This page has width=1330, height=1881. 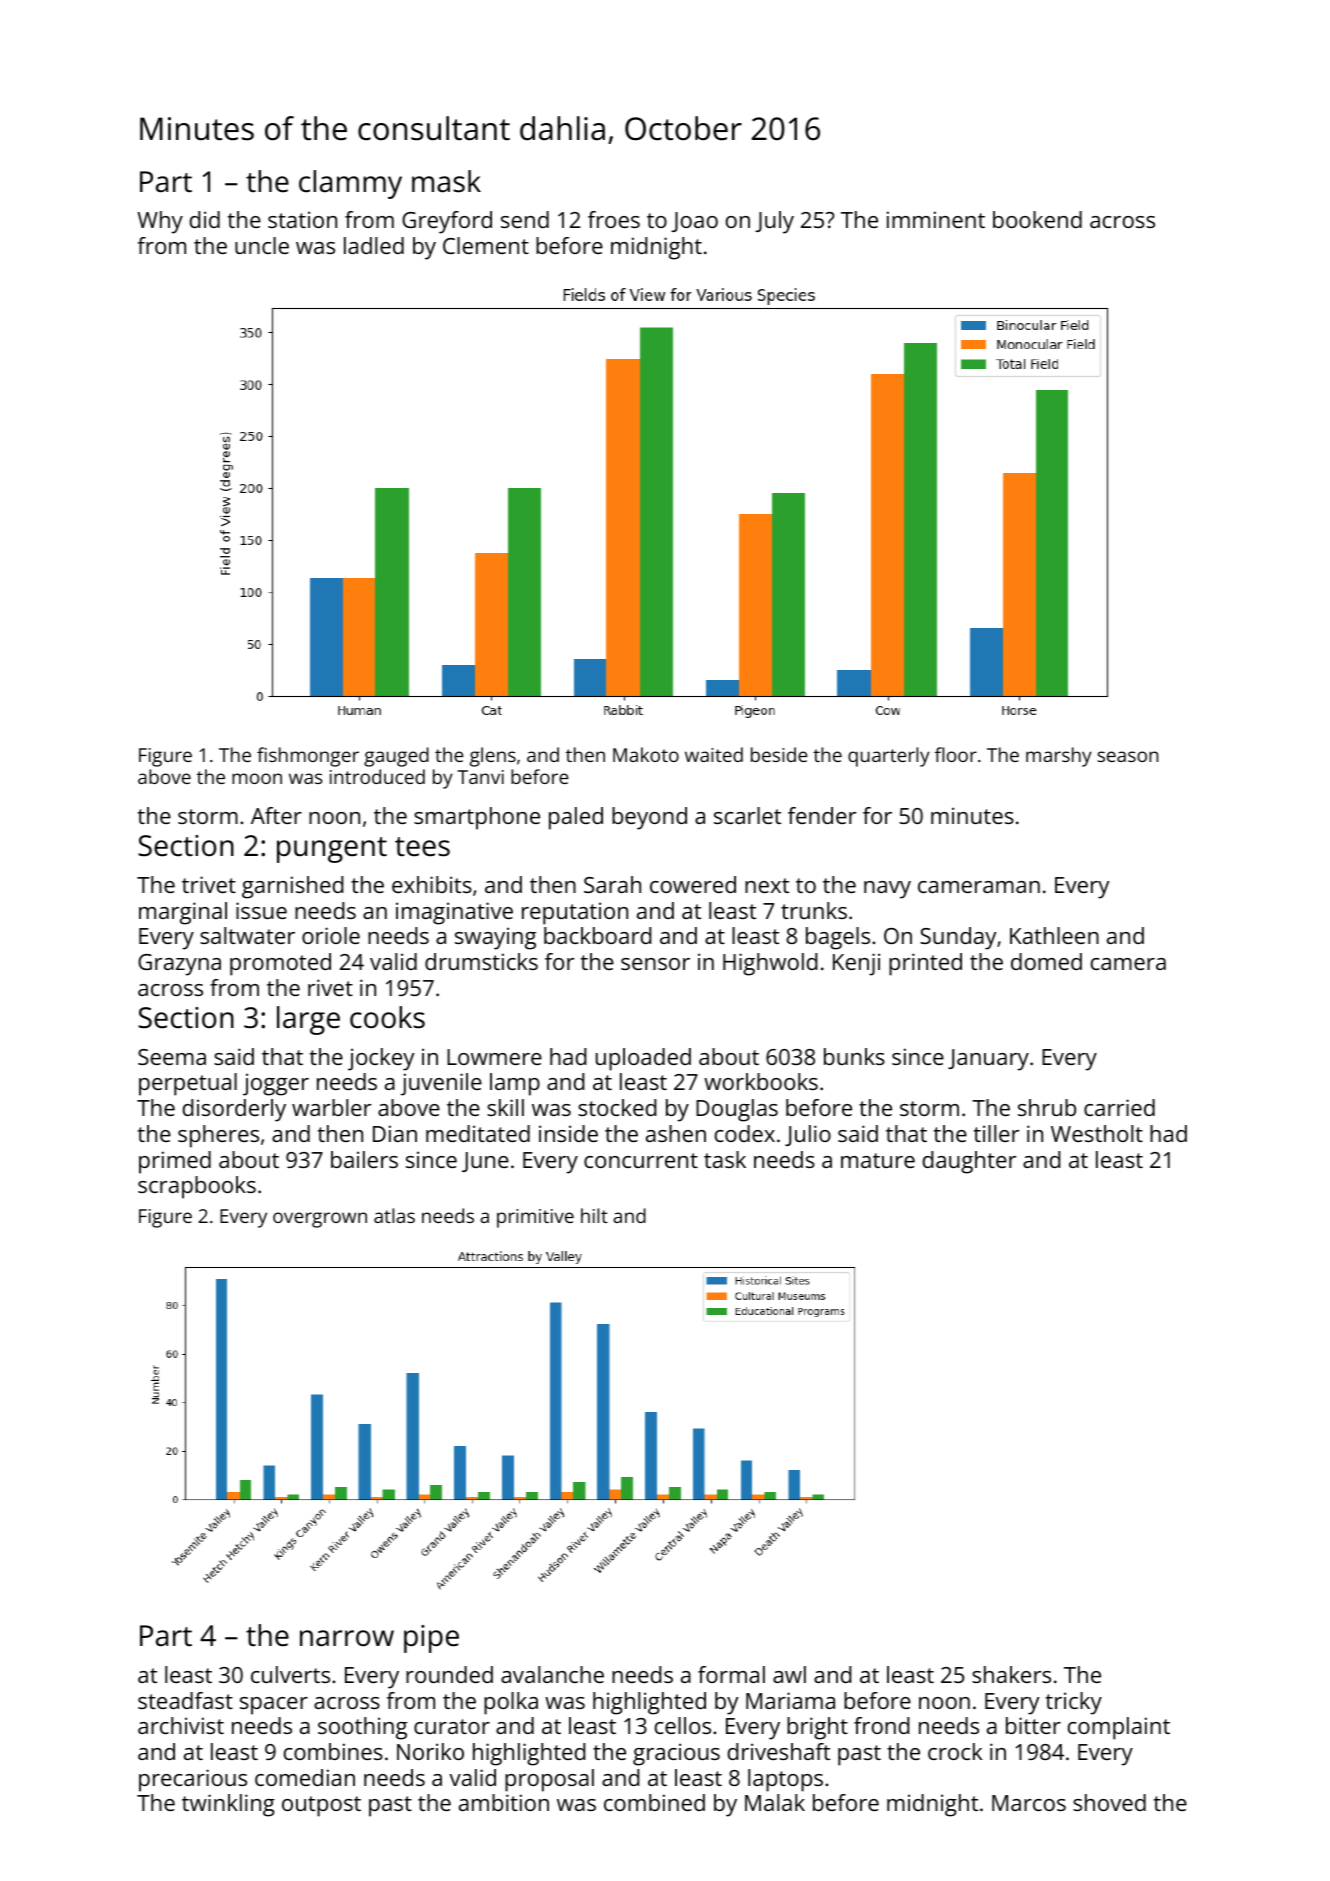 I want to click on beside, so click(x=779, y=754).
